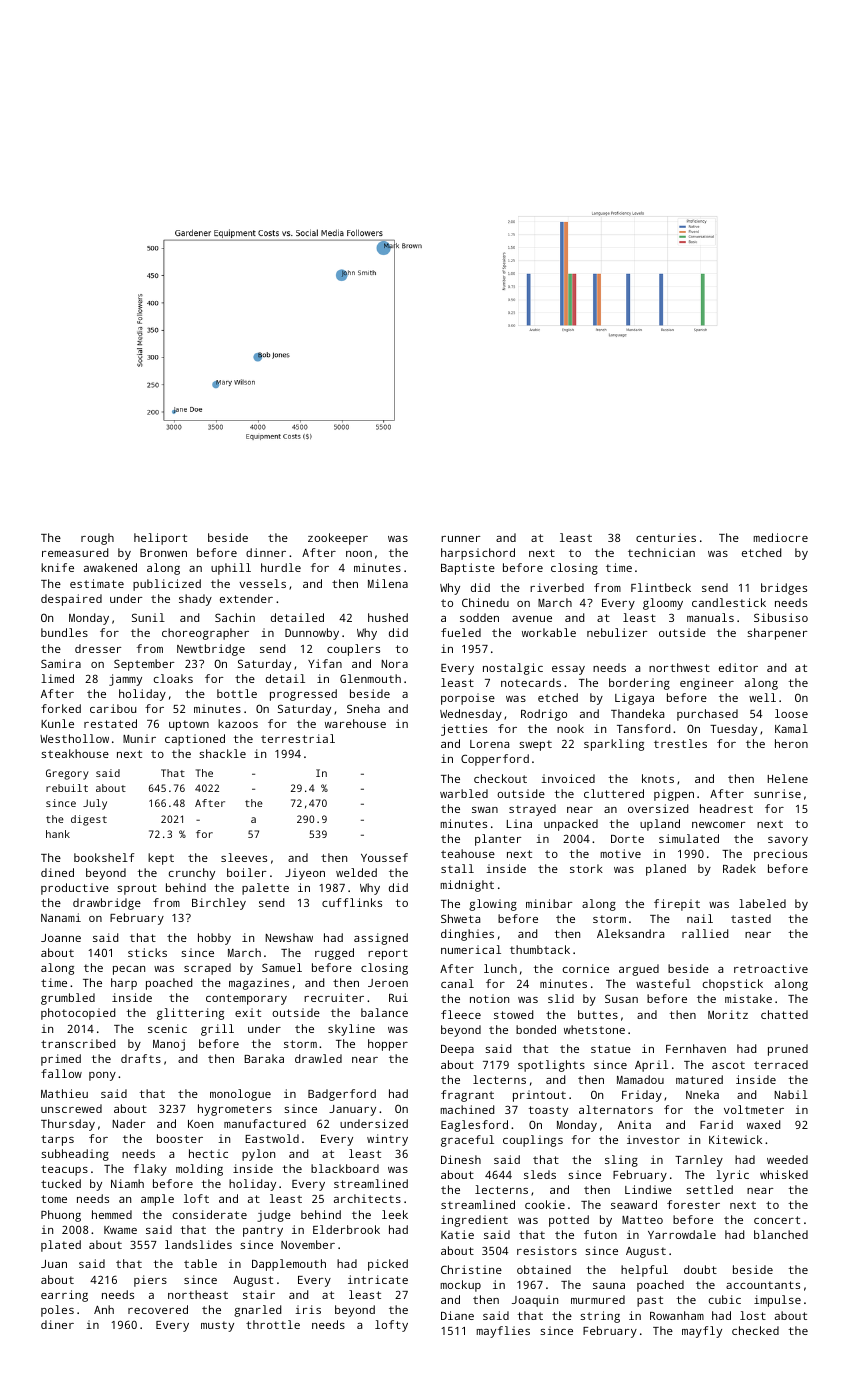 The width and height of the screenshot is (849, 1400). I want to click on editor, so click(738, 667).
